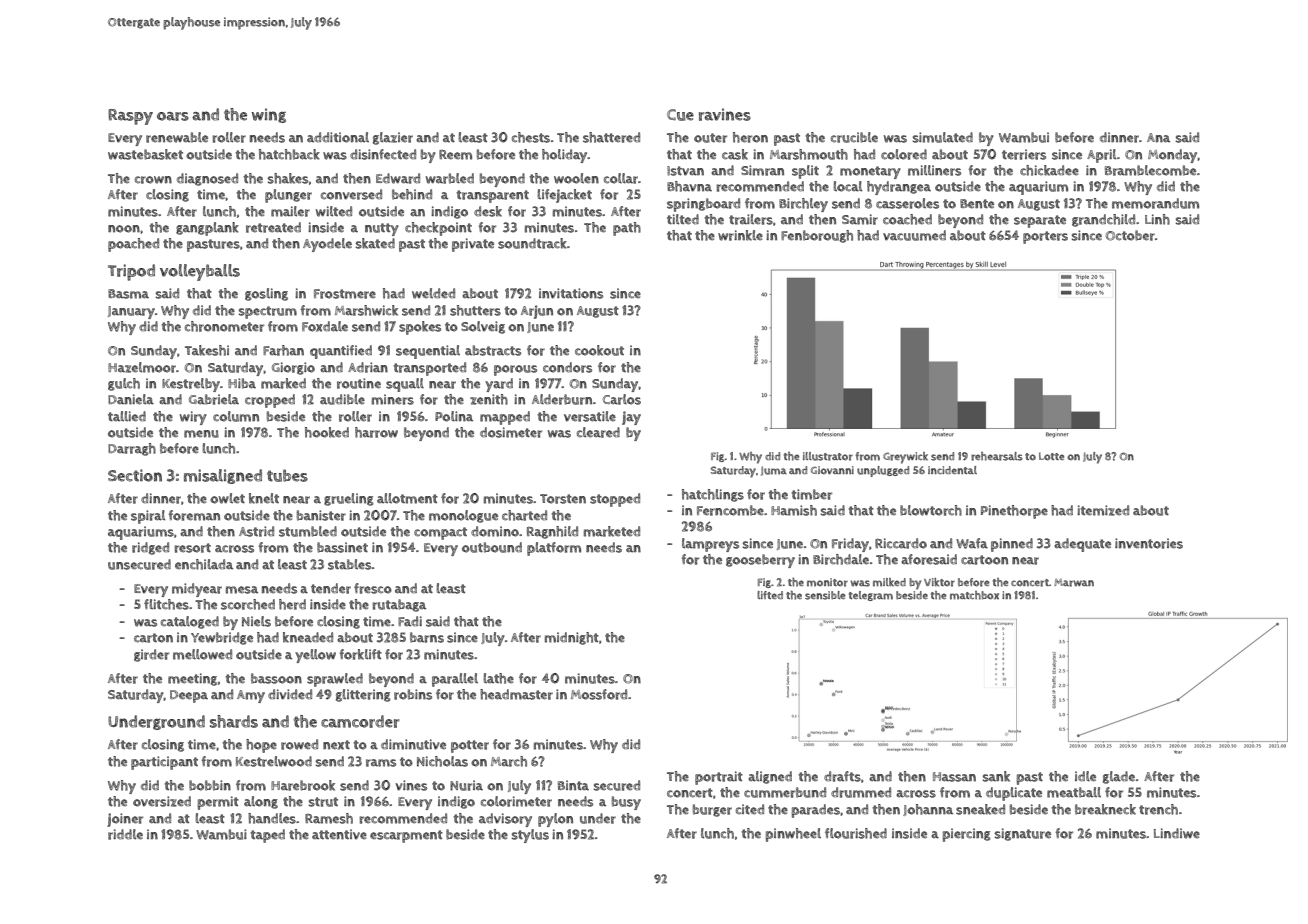 This image has width=1308, height=924. I want to click on shakes, so click(288, 178).
